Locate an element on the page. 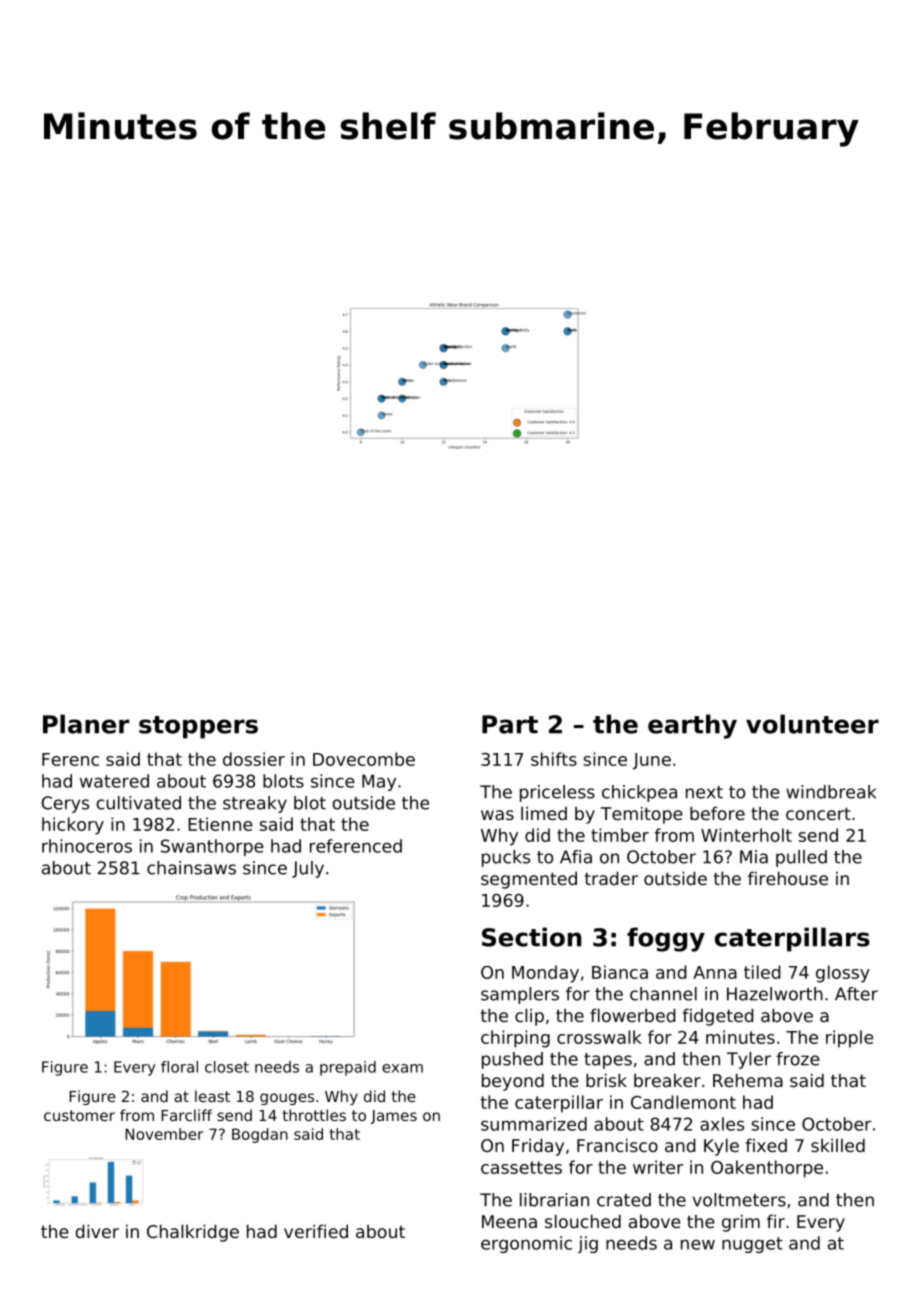 The height and width of the document is (1308, 924). earthy is located at coordinates (692, 726).
